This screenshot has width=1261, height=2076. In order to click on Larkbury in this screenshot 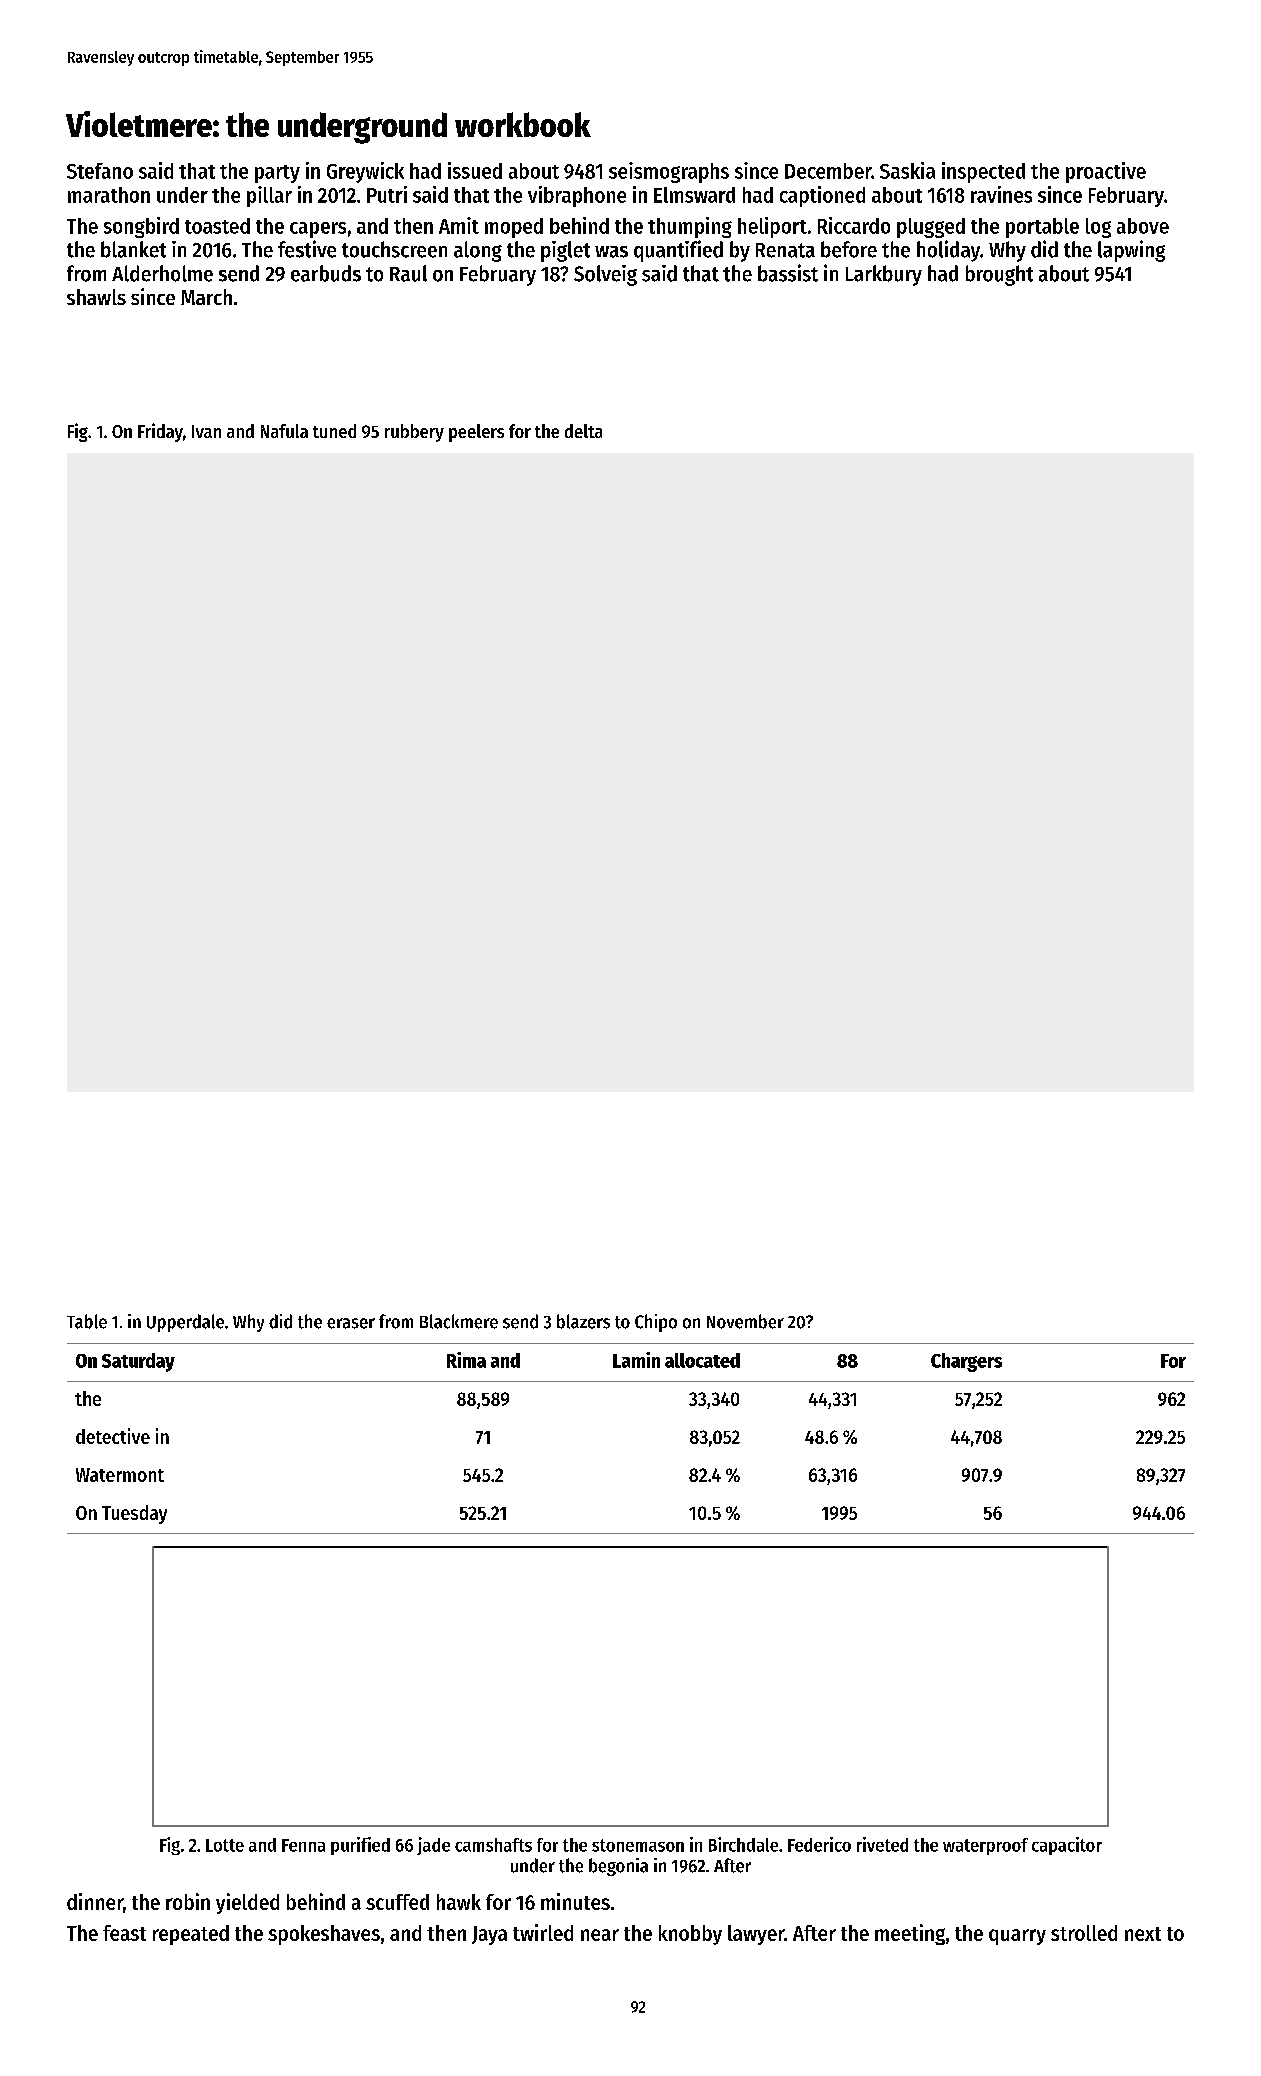, I will do `click(884, 275)`.
